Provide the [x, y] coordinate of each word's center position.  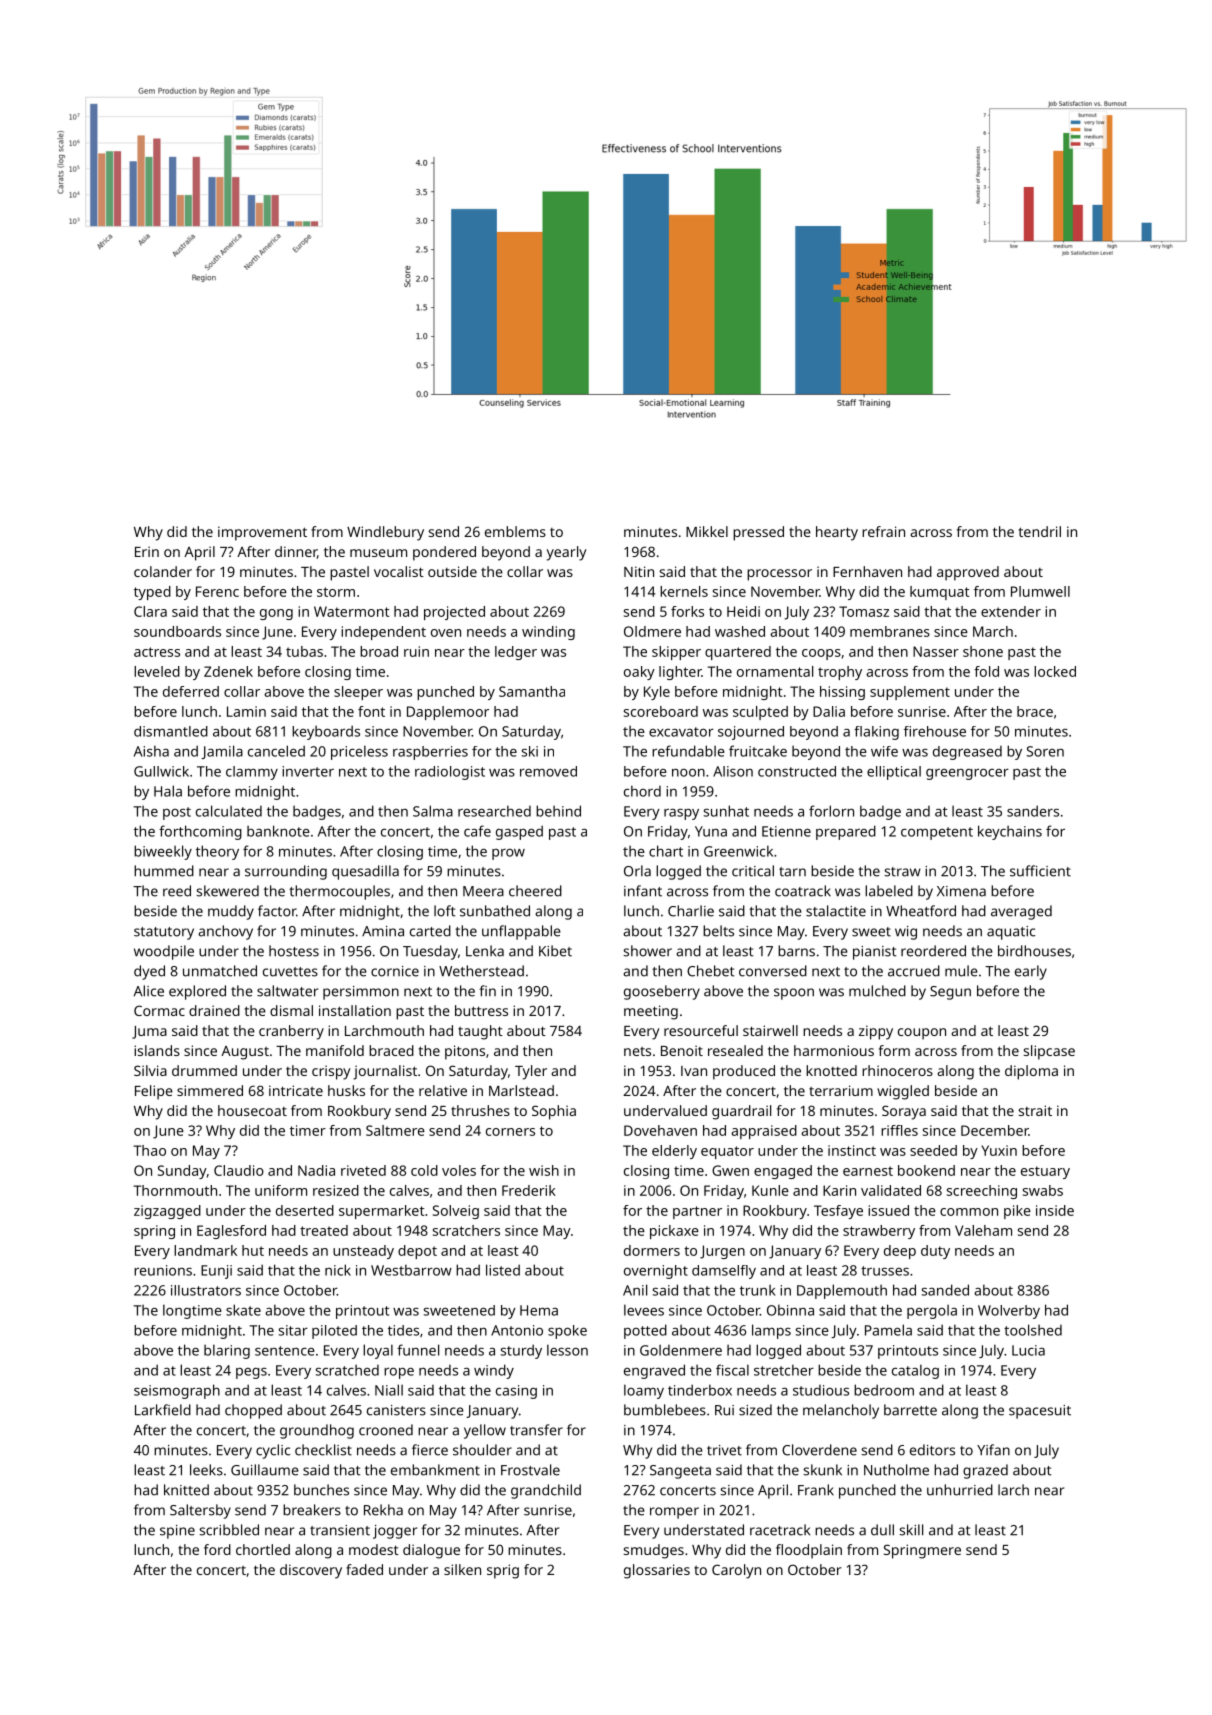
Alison [733, 771]
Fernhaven [867, 571]
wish [544, 1170]
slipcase [1049, 1052]
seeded [933, 1150]
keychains [1010, 832]
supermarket [382, 1212]
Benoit [682, 1050]
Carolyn [736, 1571]
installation [355, 1010]
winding [548, 633]
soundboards [177, 631]
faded [364, 1569]
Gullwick [161, 771]
